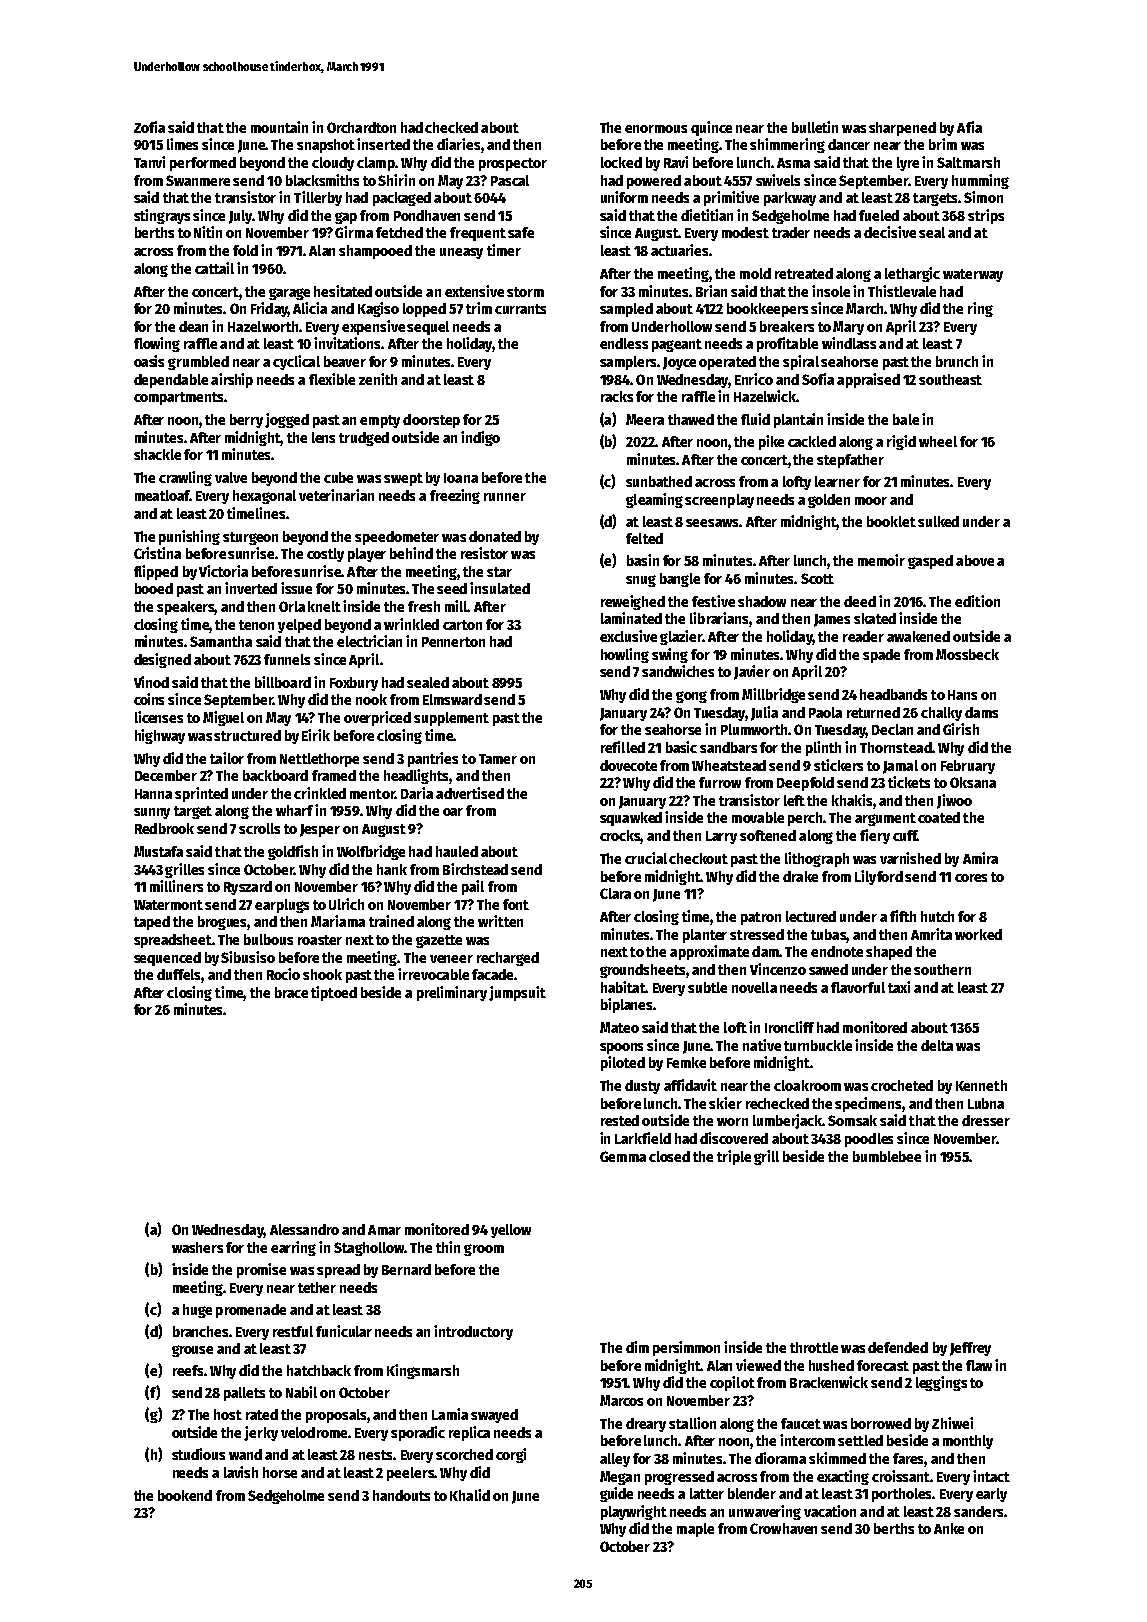 This screenshot has width=1147, height=1622. What do you see at coordinates (185, 1495) in the screenshot?
I see `bookend` at bounding box center [185, 1495].
